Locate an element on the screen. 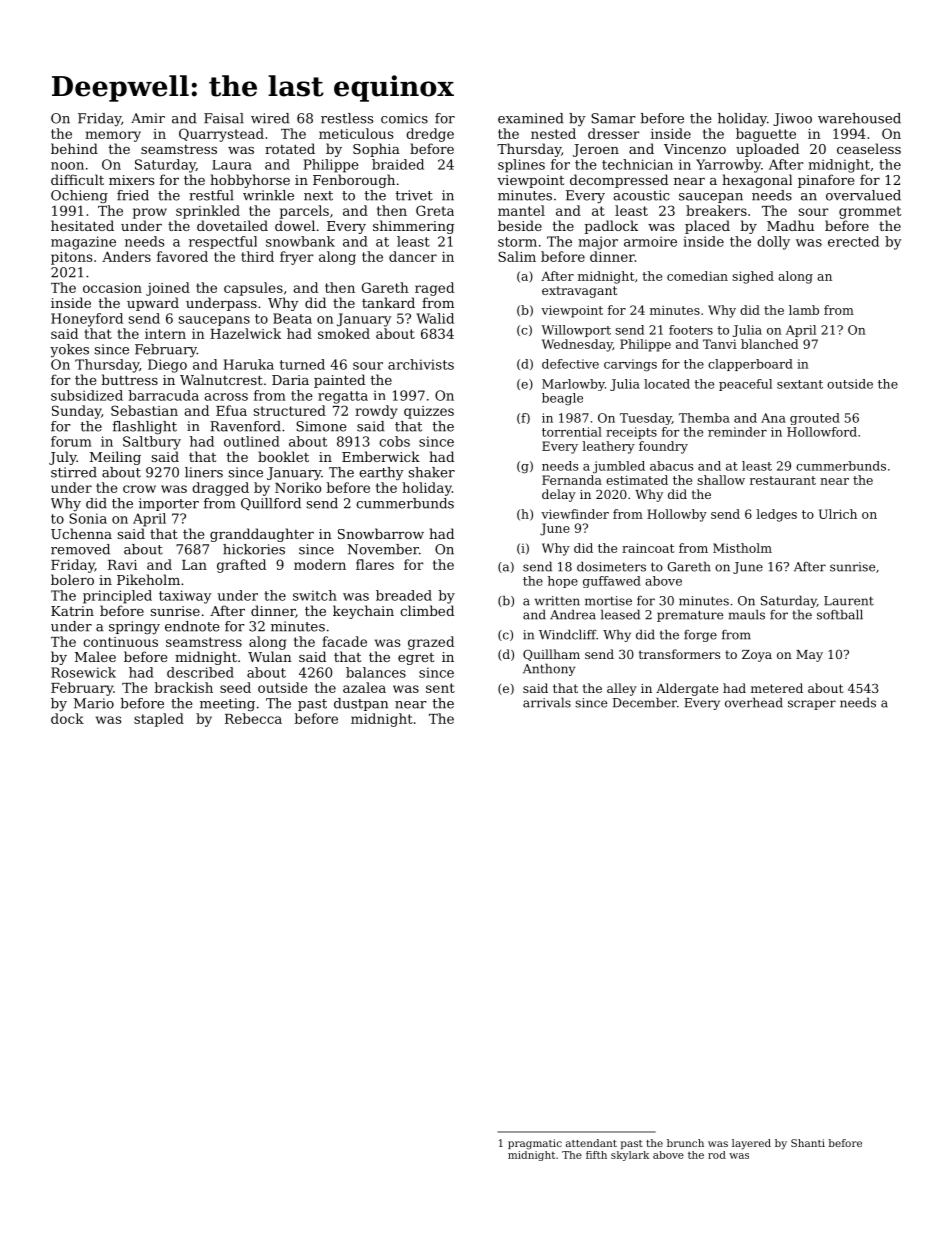 The image size is (952, 1233). dock is located at coordinates (67, 718).
